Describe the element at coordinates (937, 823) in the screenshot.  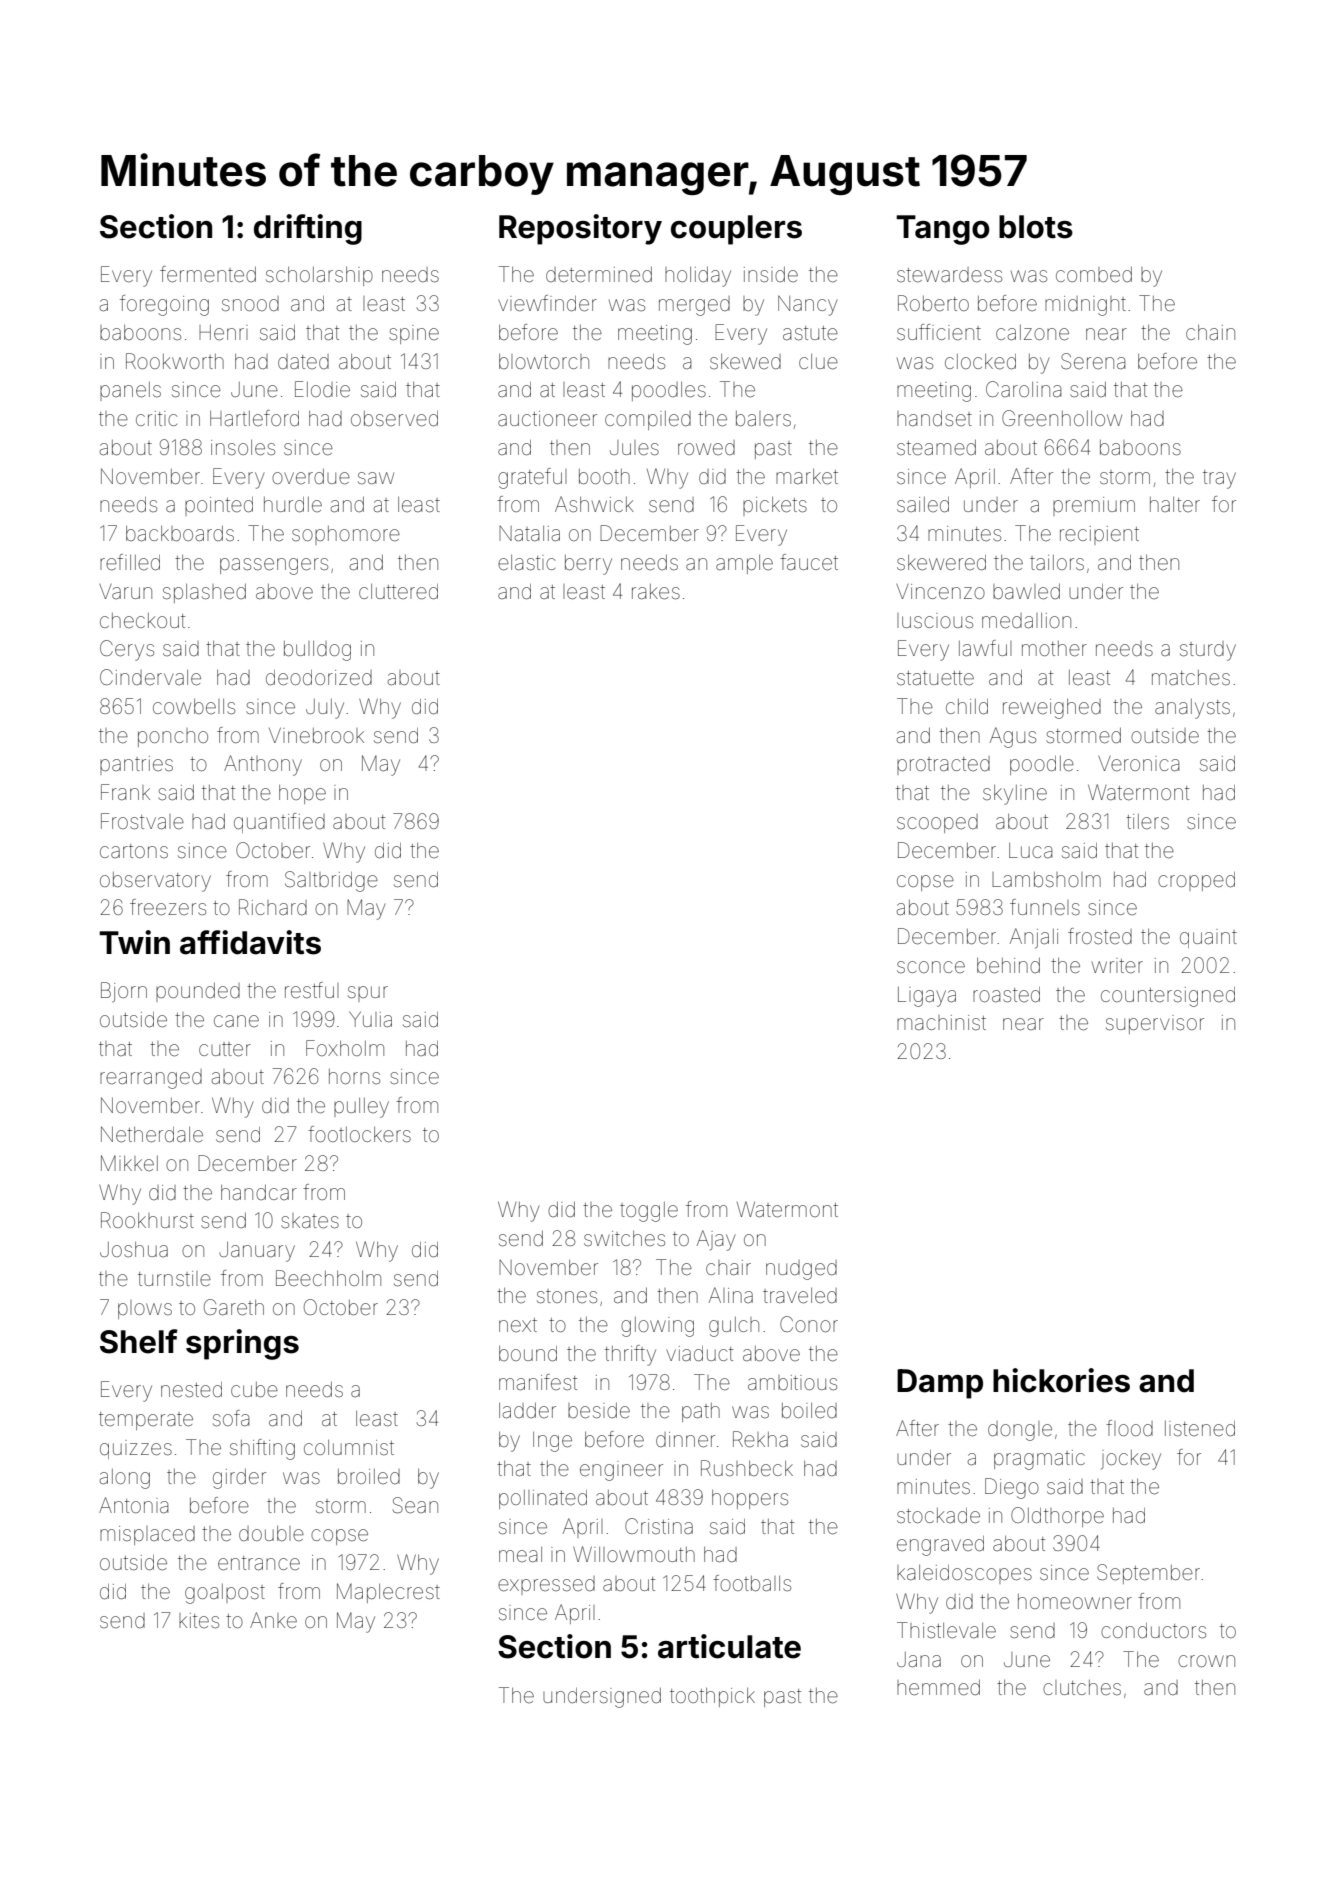
I see `scooped` at that location.
